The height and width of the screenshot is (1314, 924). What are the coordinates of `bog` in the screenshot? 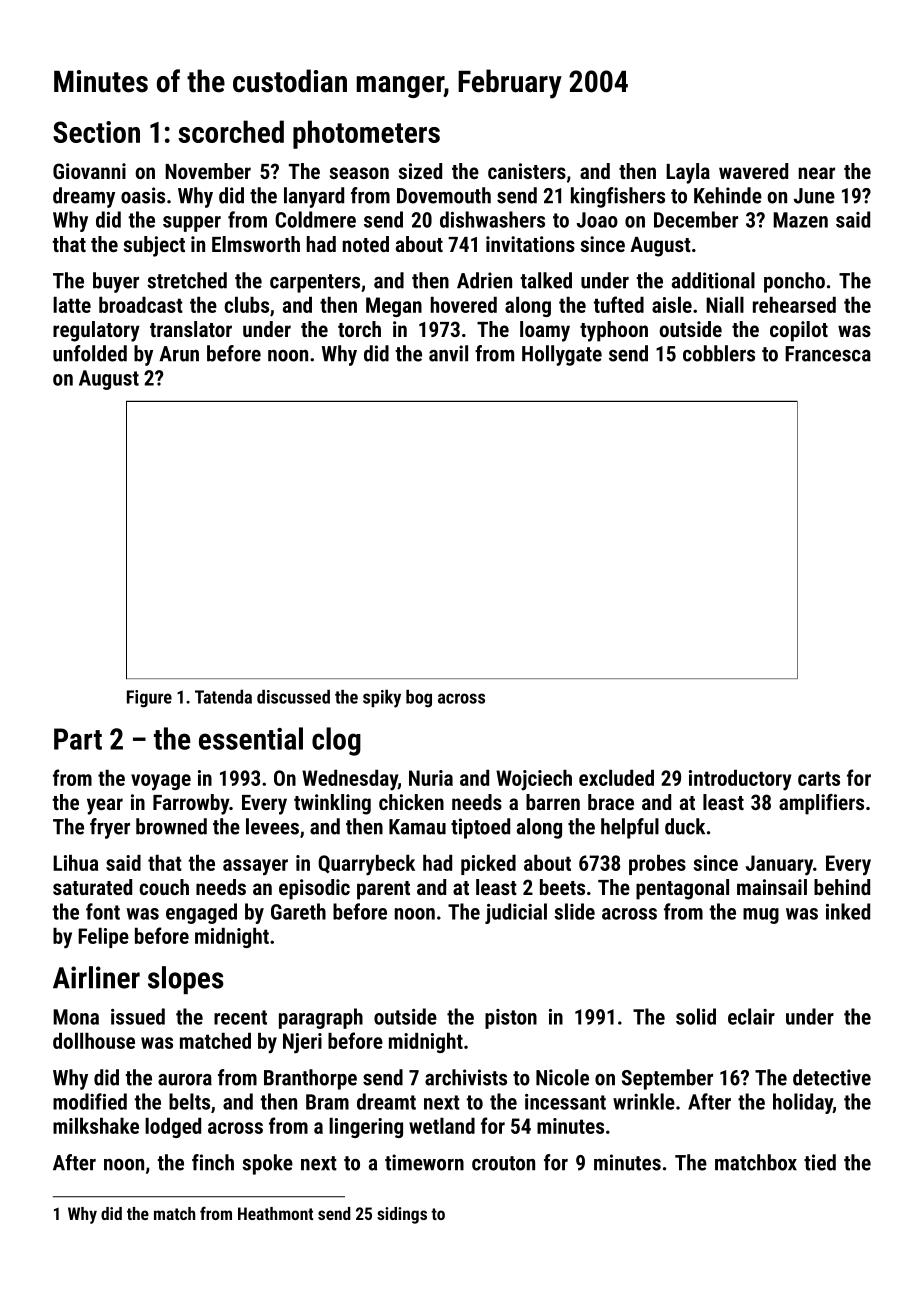 It's located at (419, 698).
